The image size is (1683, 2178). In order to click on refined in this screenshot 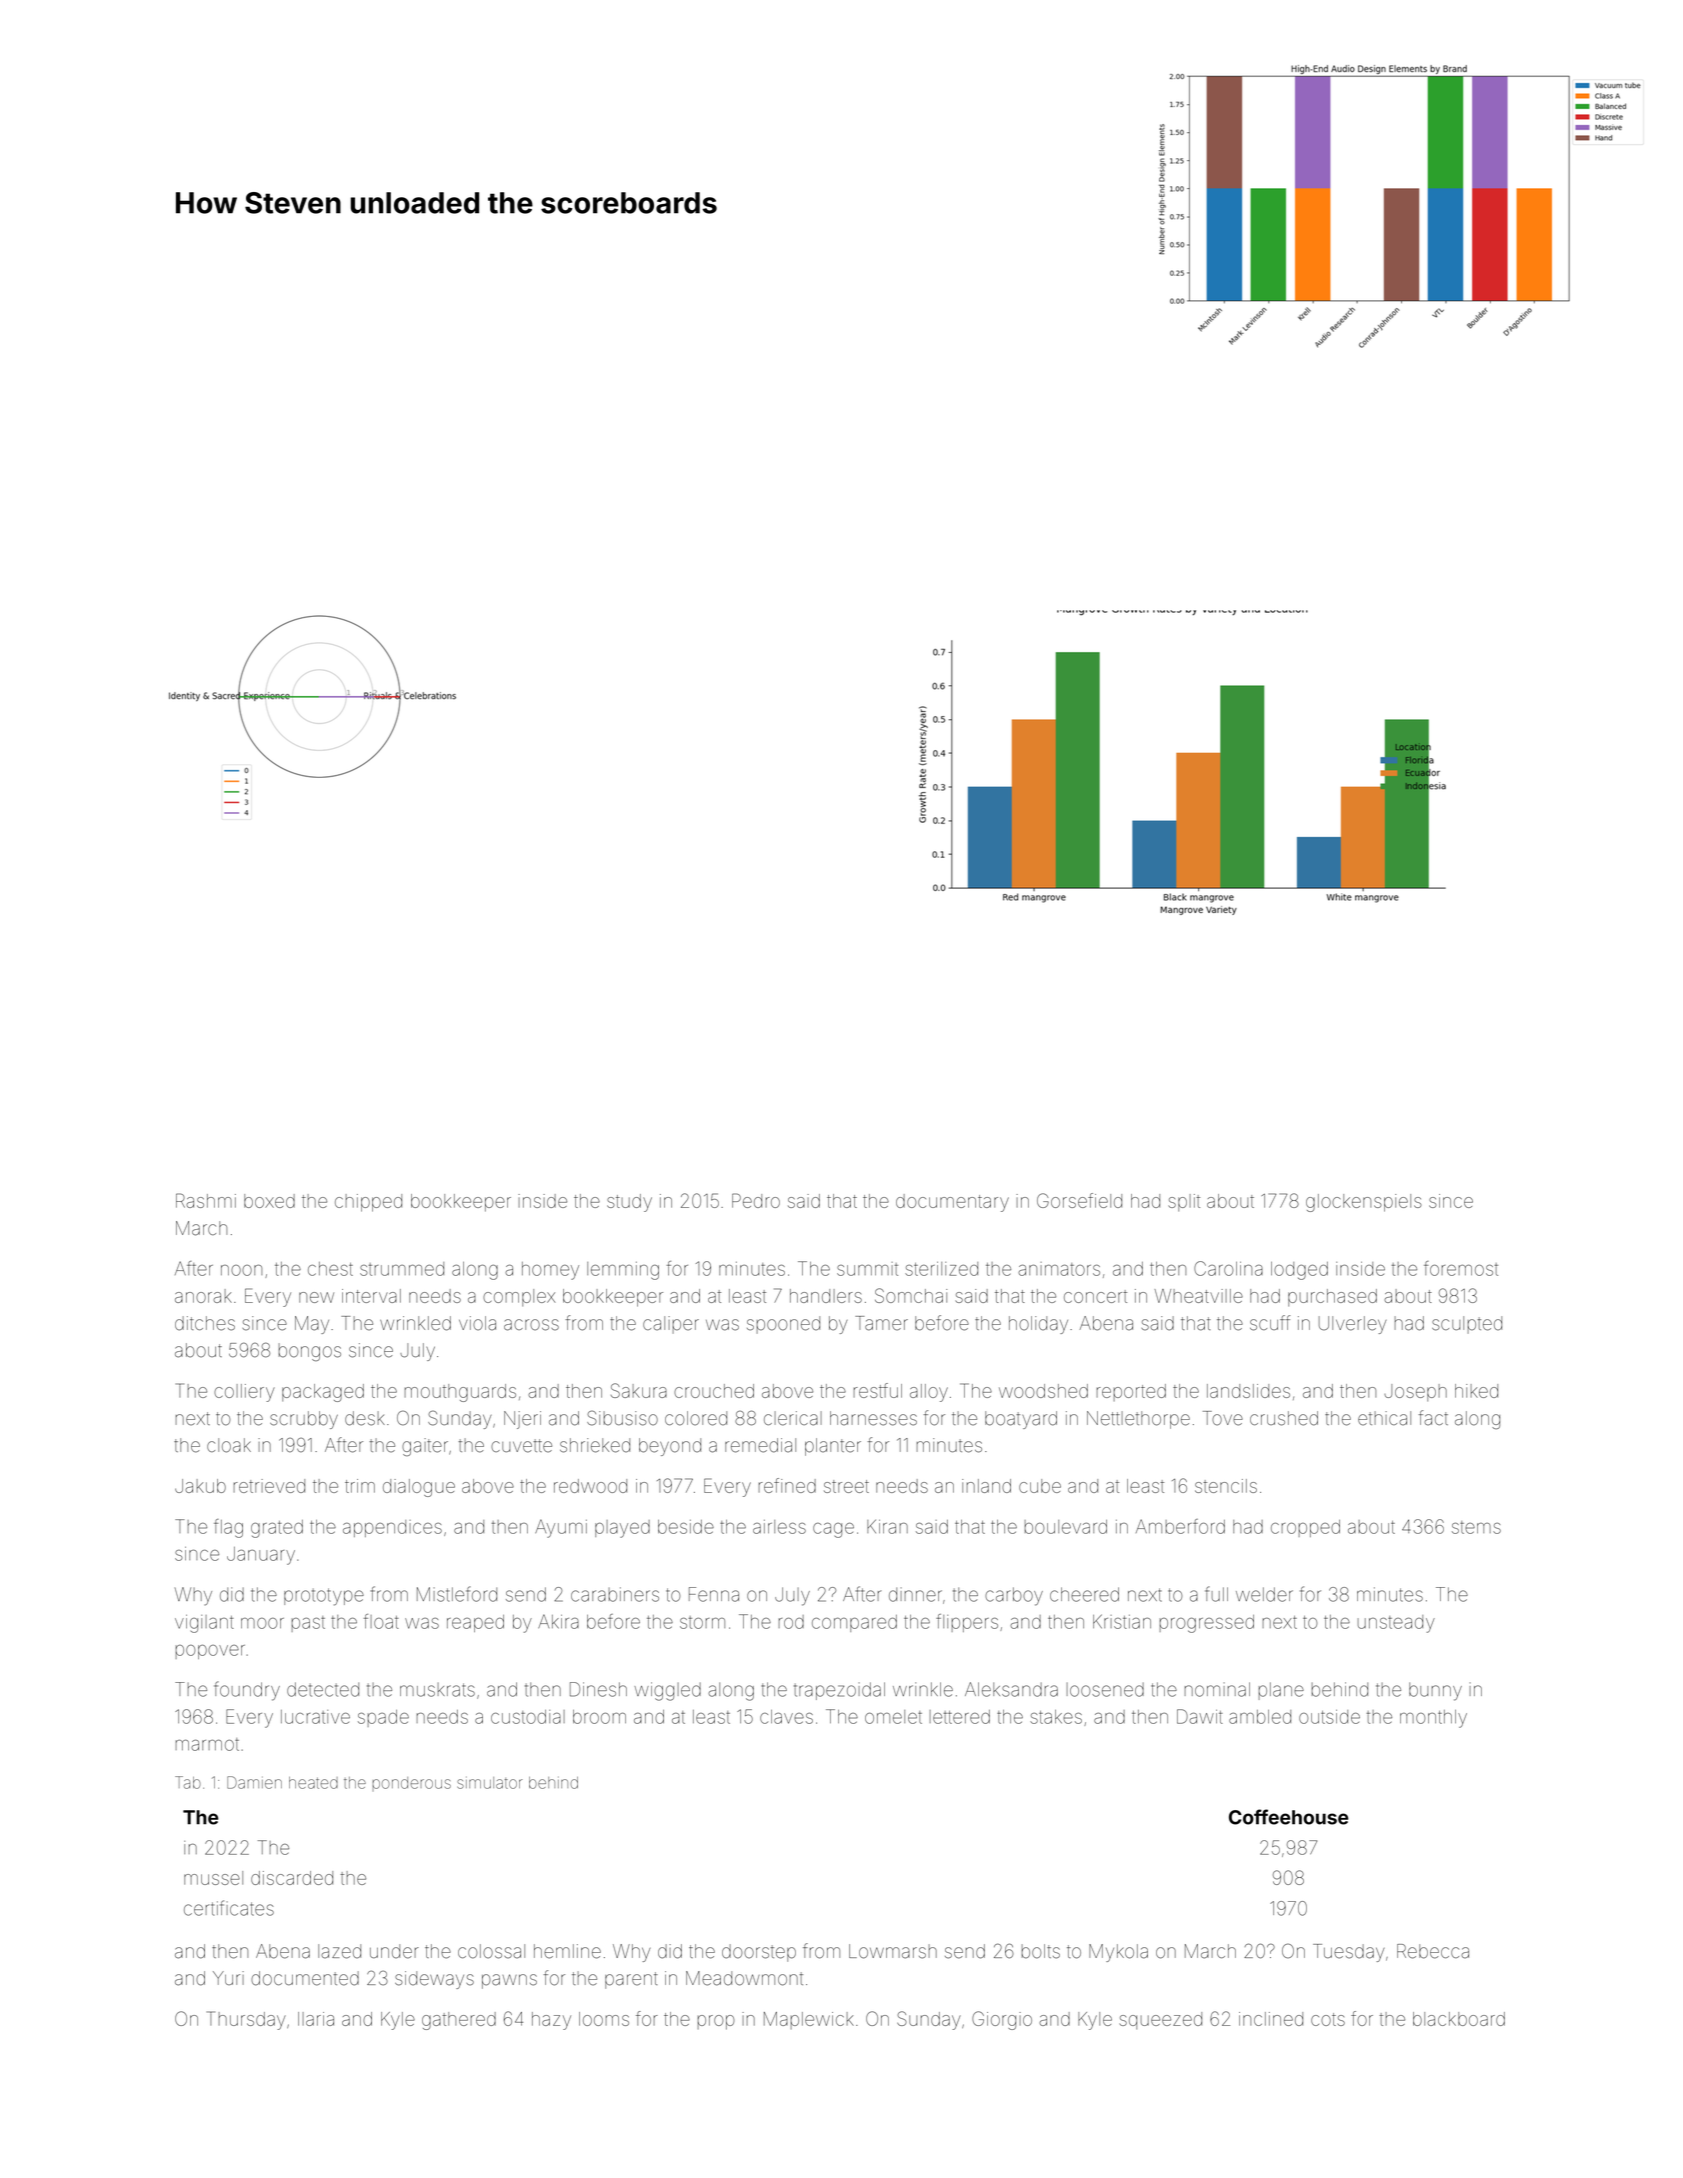, I will do `click(787, 1485)`.
